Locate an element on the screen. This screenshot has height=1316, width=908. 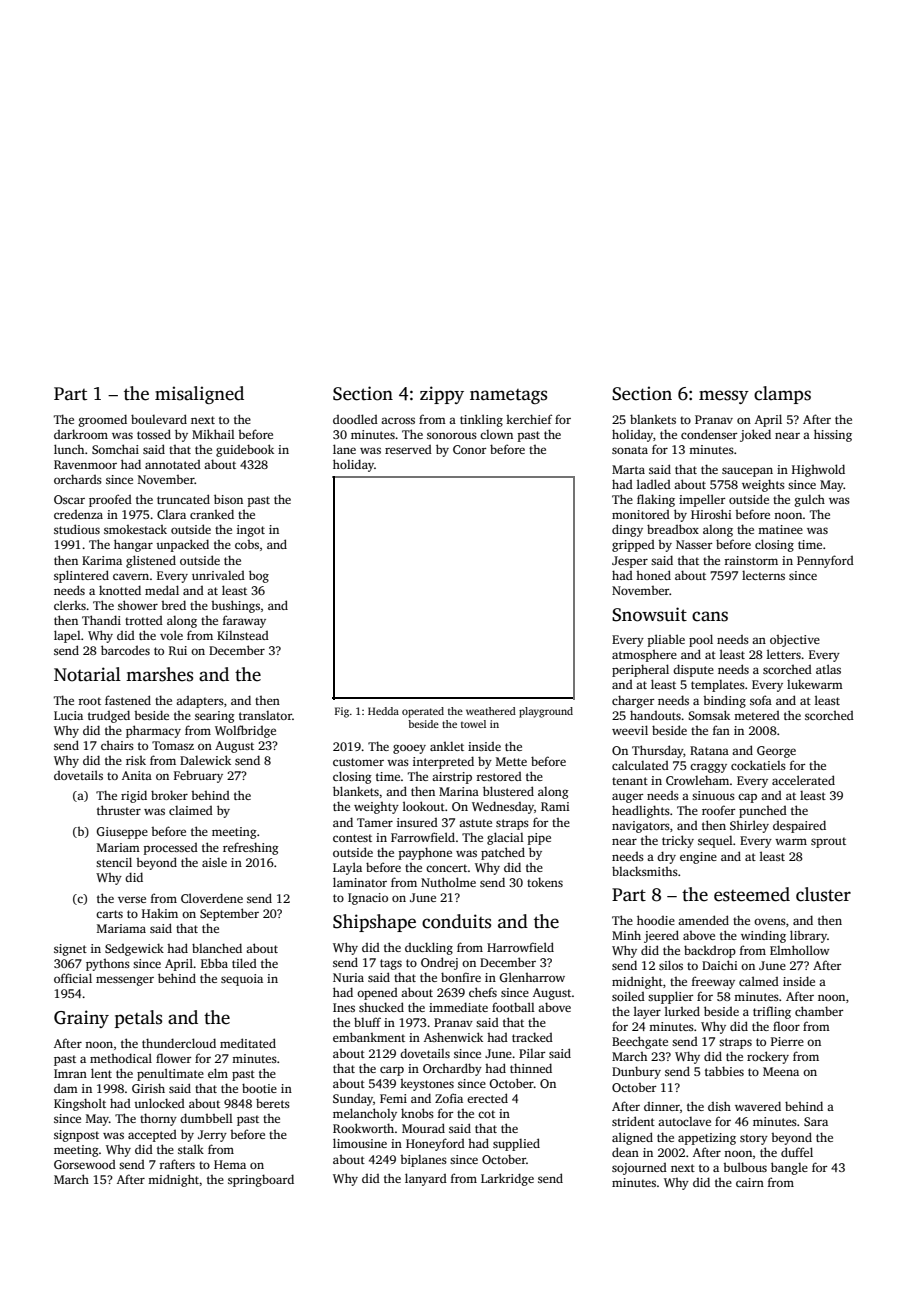
sprout is located at coordinates (828, 842).
